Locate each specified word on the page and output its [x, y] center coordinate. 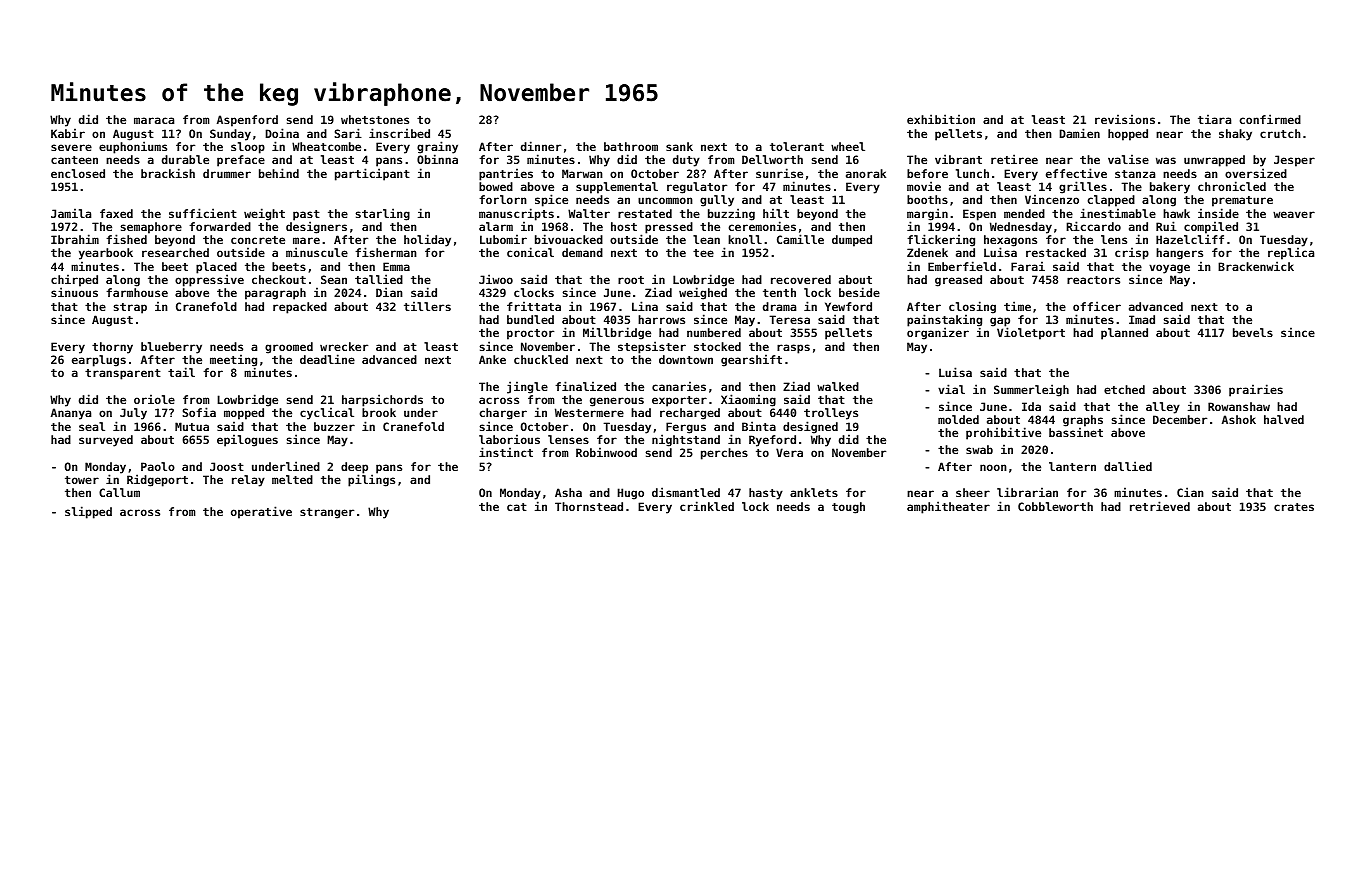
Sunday [230, 135]
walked [838, 386]
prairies [1256, 390]
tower [82, 480]
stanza [1135, 174]
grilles [1083, 187]
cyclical [327, 413]
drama [779, 306]
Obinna [437, 159]
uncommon [665, 200]
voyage [1169, 269]
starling [383, 214]
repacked [300, 308]
